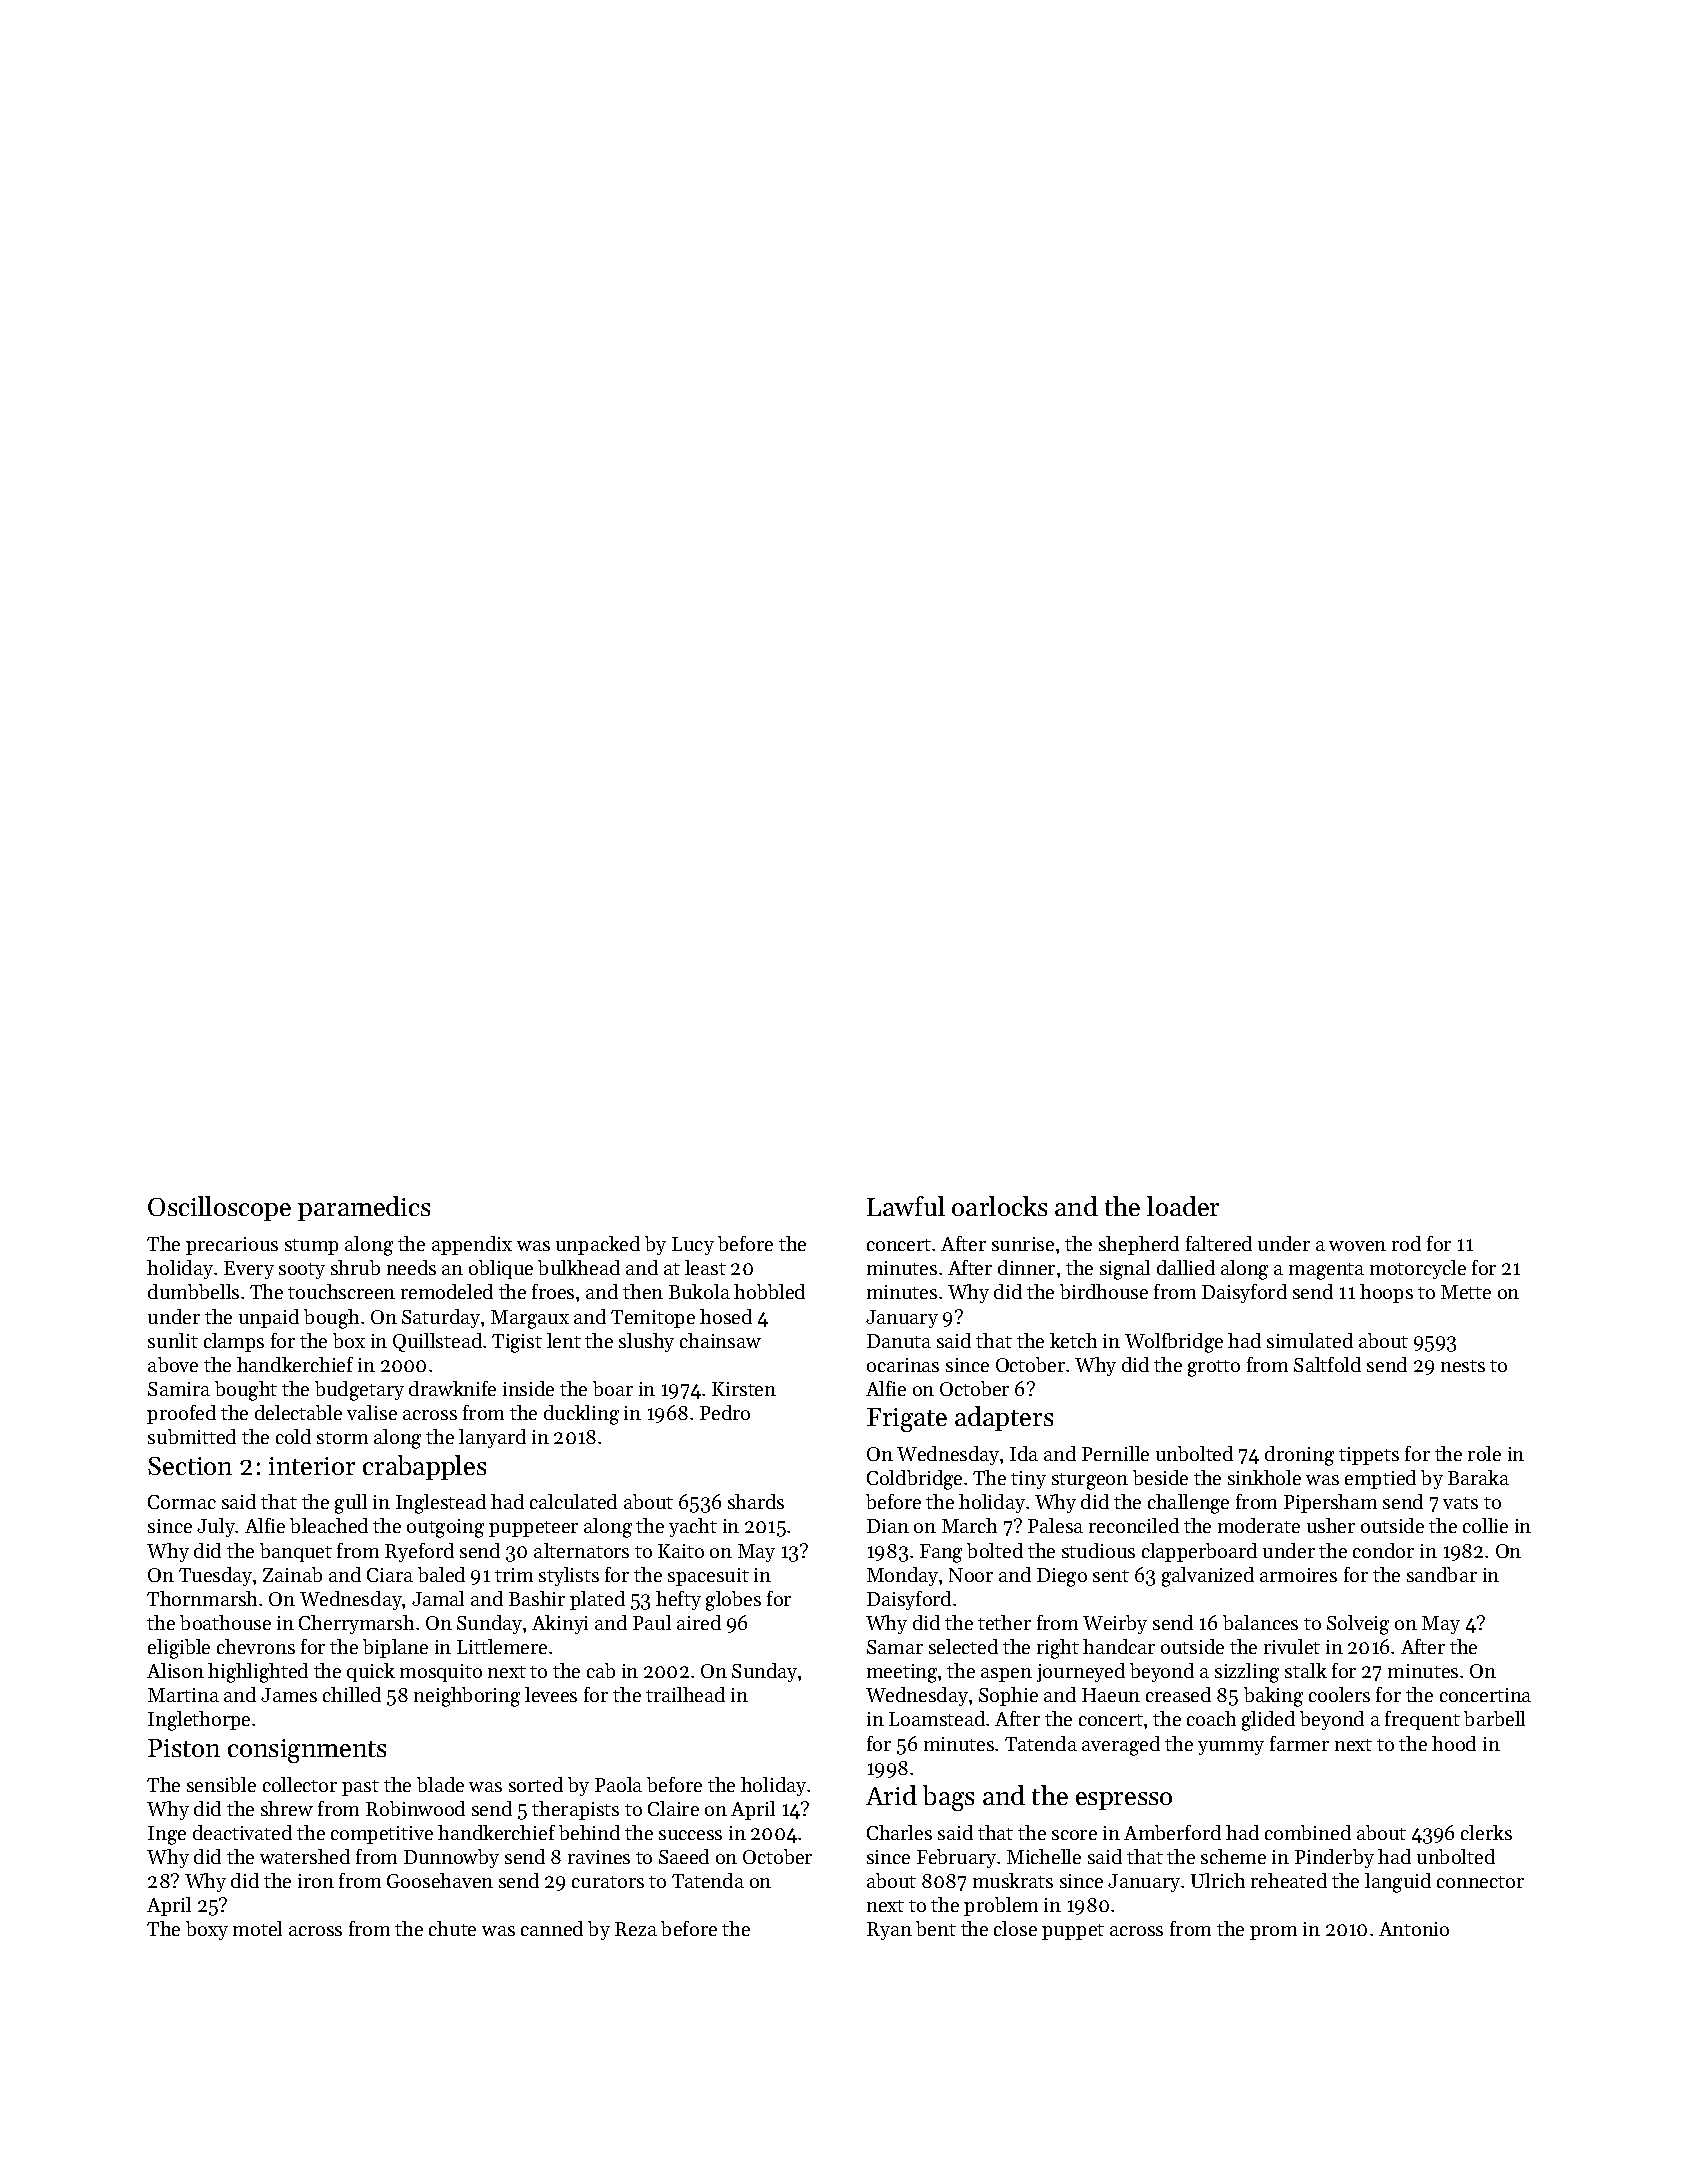 The height and width of the image is (2178, 1683). What do you see at coordinates (173, 1340) in the image?
I see `sunlit` at bounding box center [173, 1340].
